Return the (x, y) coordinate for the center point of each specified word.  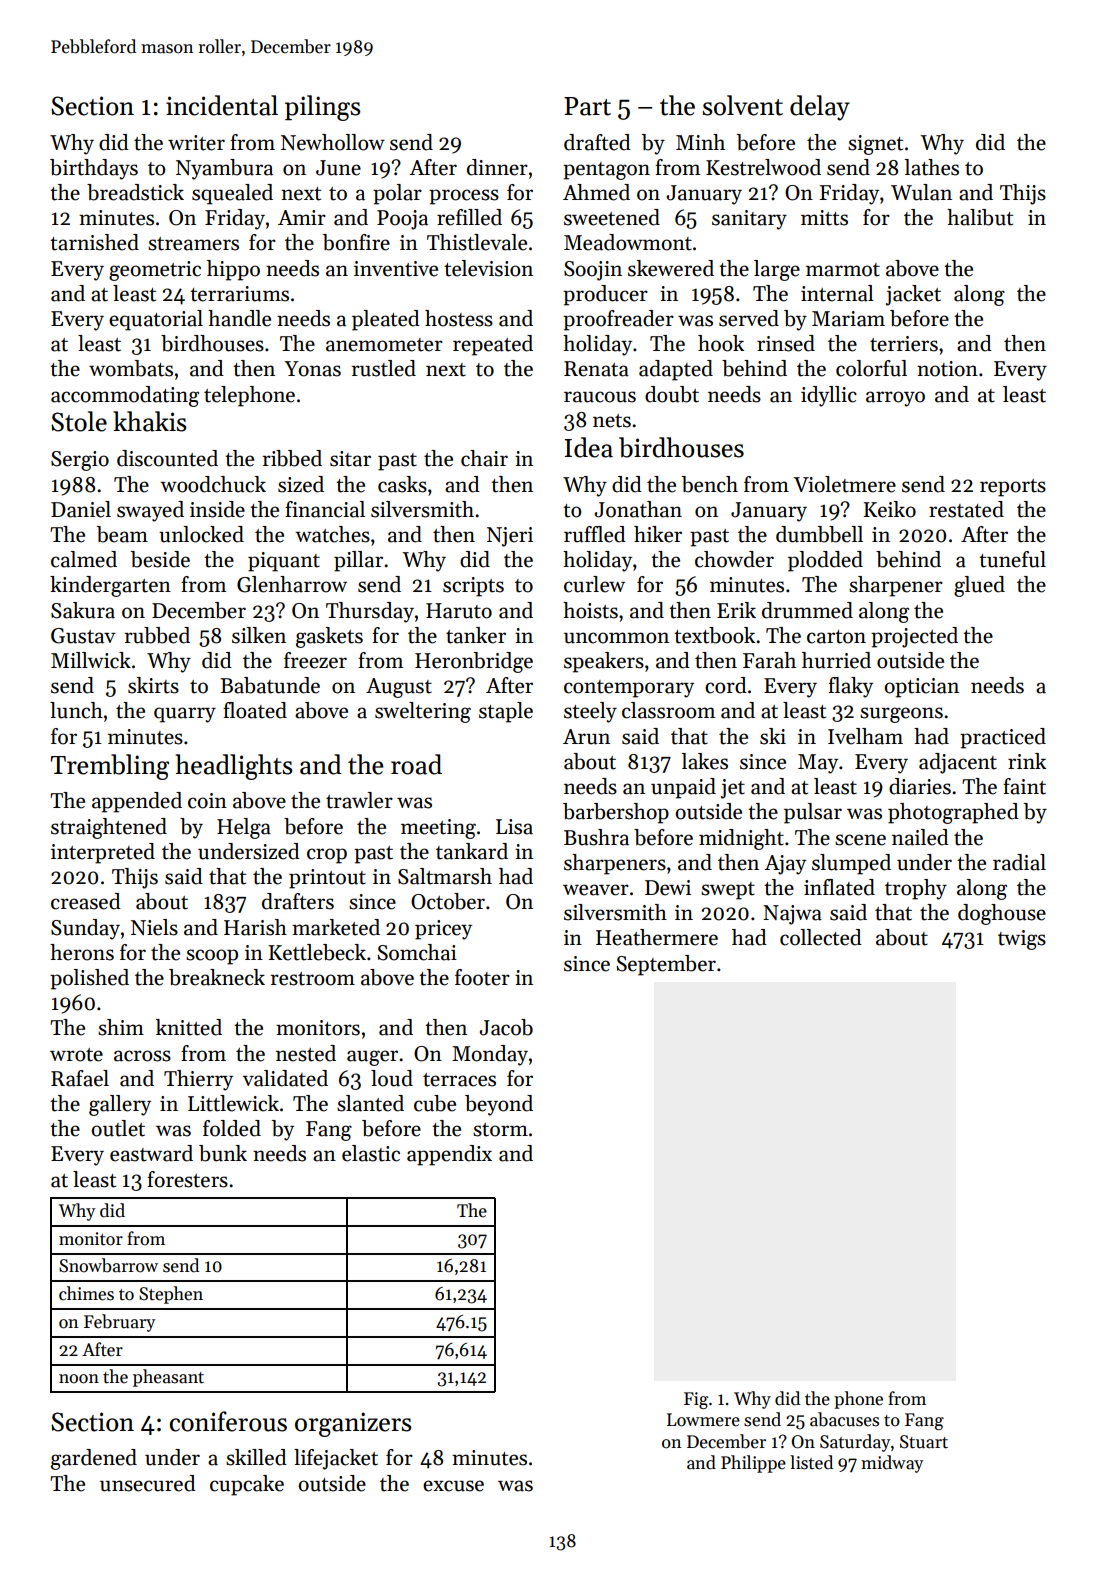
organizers (353, 1424)
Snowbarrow (108, 1265)
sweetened (612, 217)
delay (820, 108)
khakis (150, 421)
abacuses (844, 1419)
